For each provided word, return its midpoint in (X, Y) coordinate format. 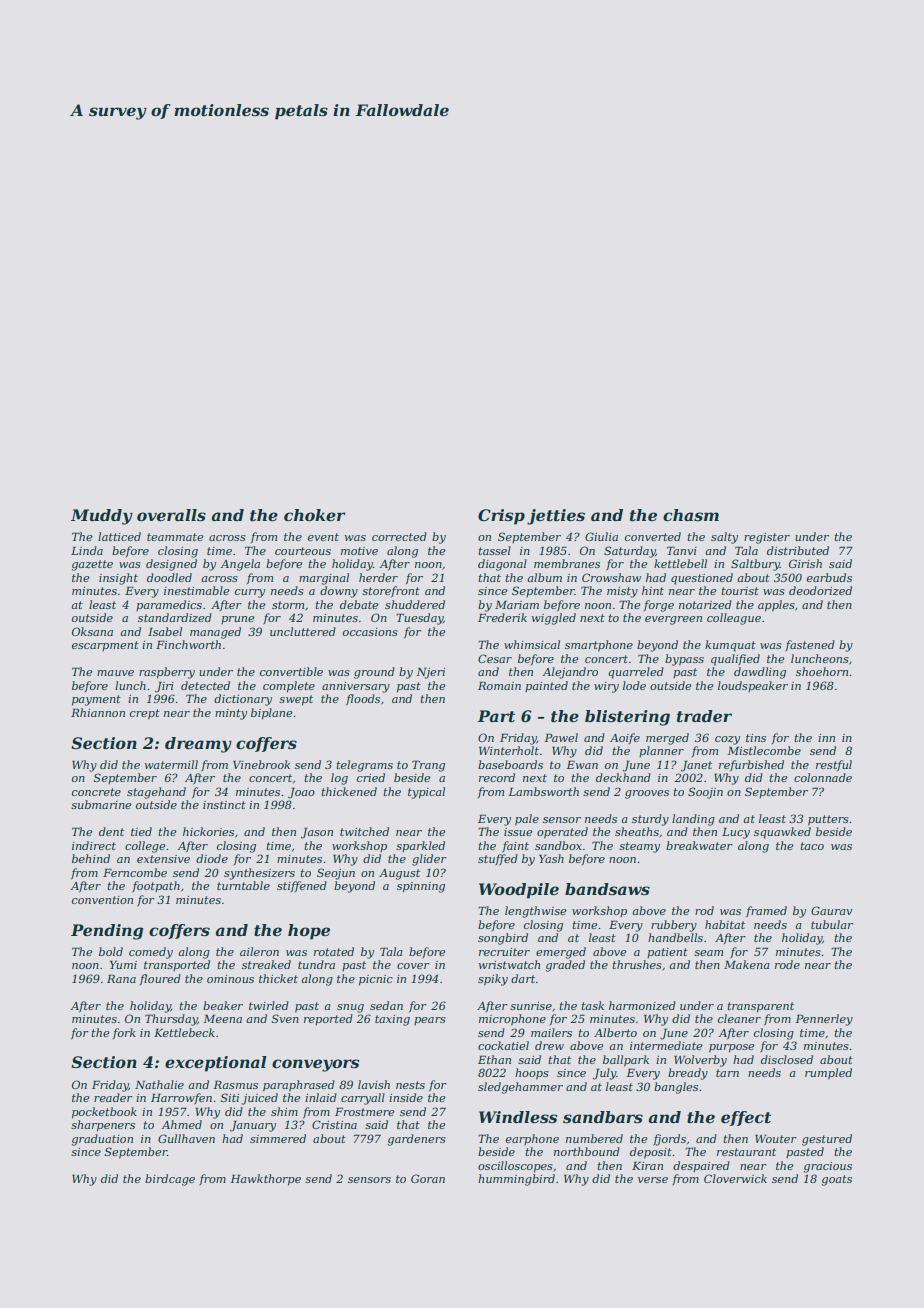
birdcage (170, 1180)
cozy (727, 740)
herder (378, 577)
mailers (551, 1032)
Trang (428, 766)
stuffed (498, 860)
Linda (87, 550)
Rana (121, 978)
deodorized (820, 590)
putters (828, 820)
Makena (747, 964)
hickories (208, 831)
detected (205, 685)
